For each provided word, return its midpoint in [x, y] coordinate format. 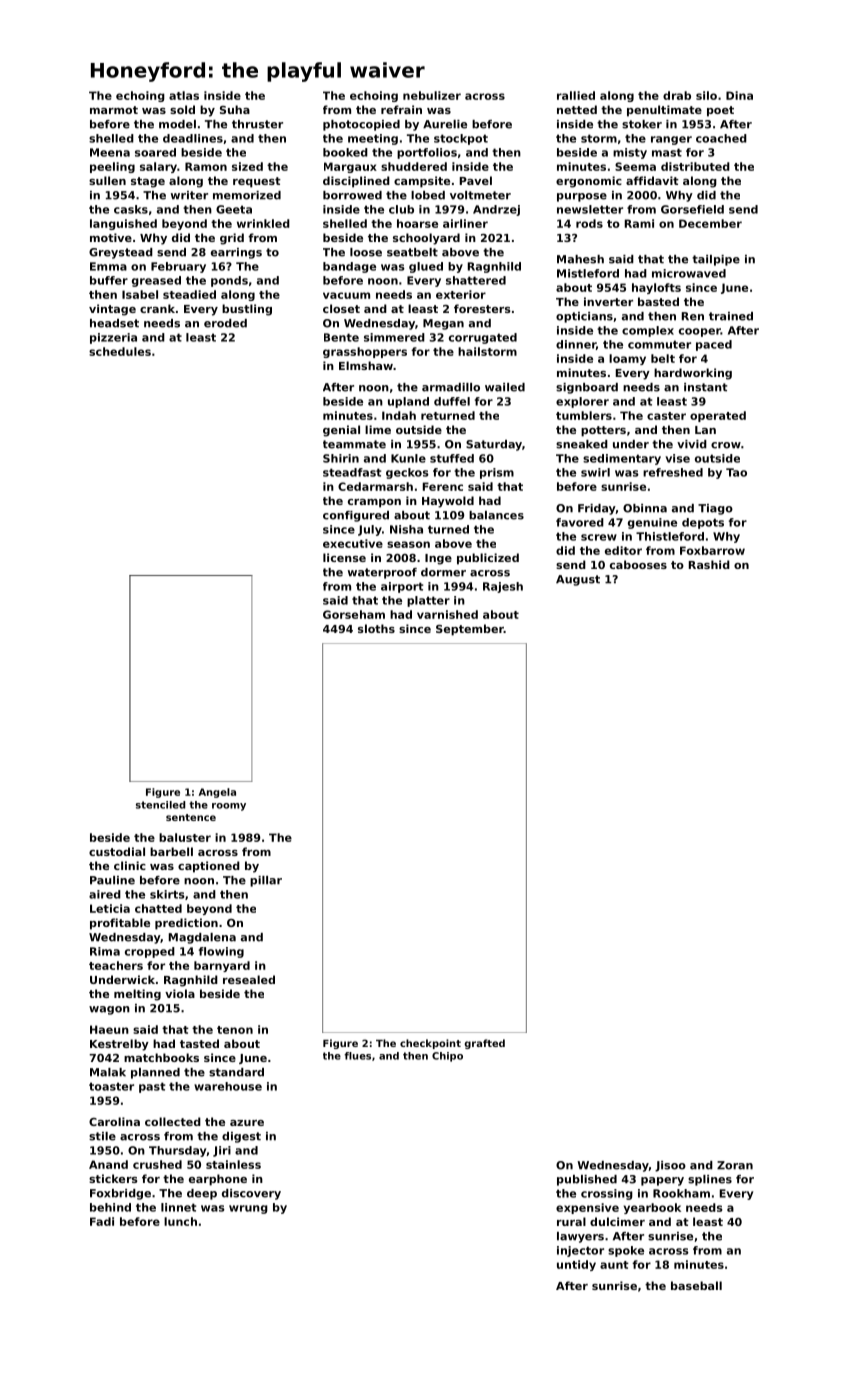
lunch [180, 1221]
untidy [576, 1265]
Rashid [709, 564]
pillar [266, 881]
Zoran [735, 1165]
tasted [199, 1043]
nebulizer [432, 95]
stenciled [160, 805]
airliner [465, 223]
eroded [225, 323]
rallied [576, 95]
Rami [639, 223]
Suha [235, 109]
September [470, 630]
